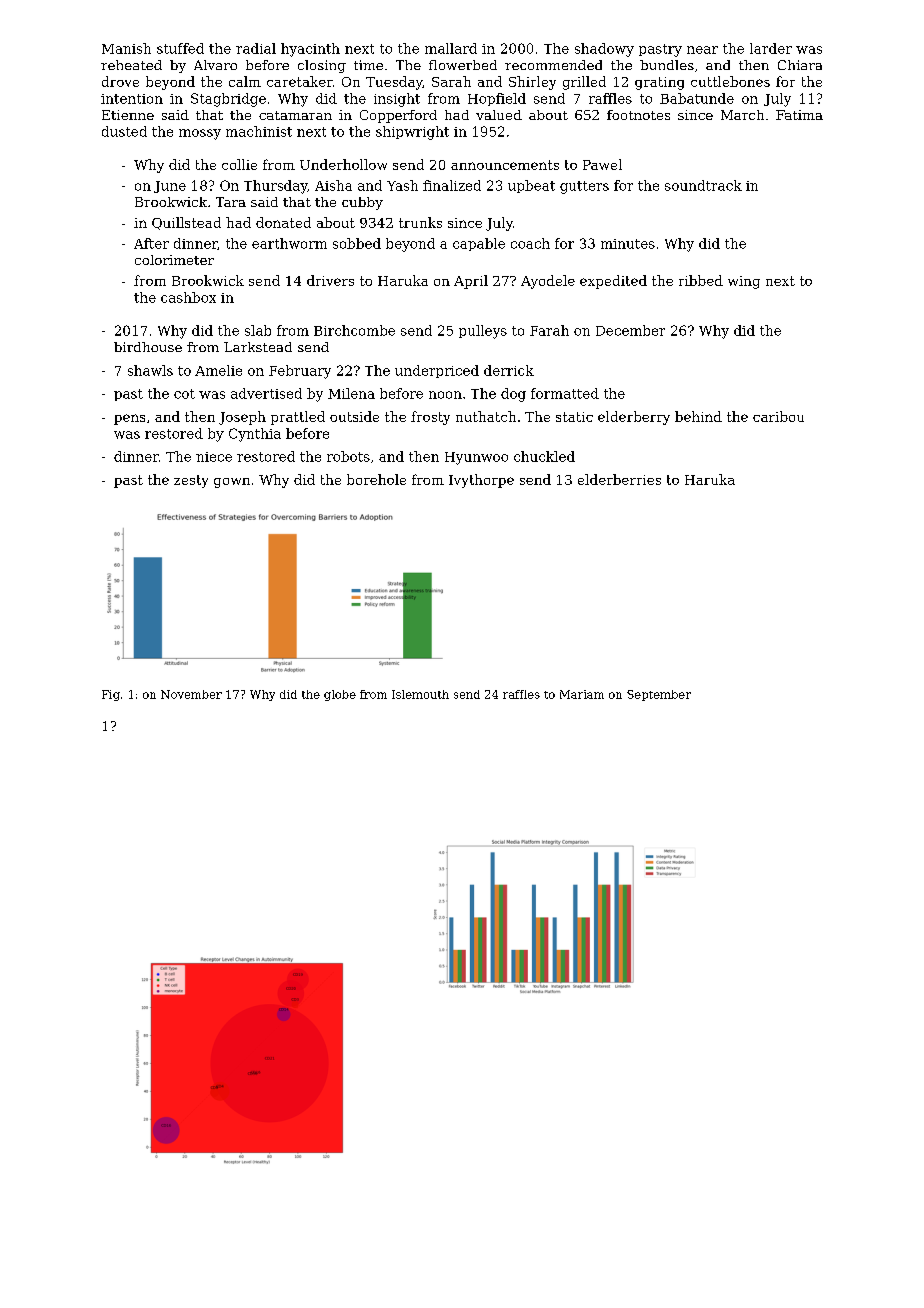 Image resolution: width=924 pixels, height=1308 pixels. What do you see at coordinates (232, 483) in the image?
I see `gown` at bounding box center [232, 483].
